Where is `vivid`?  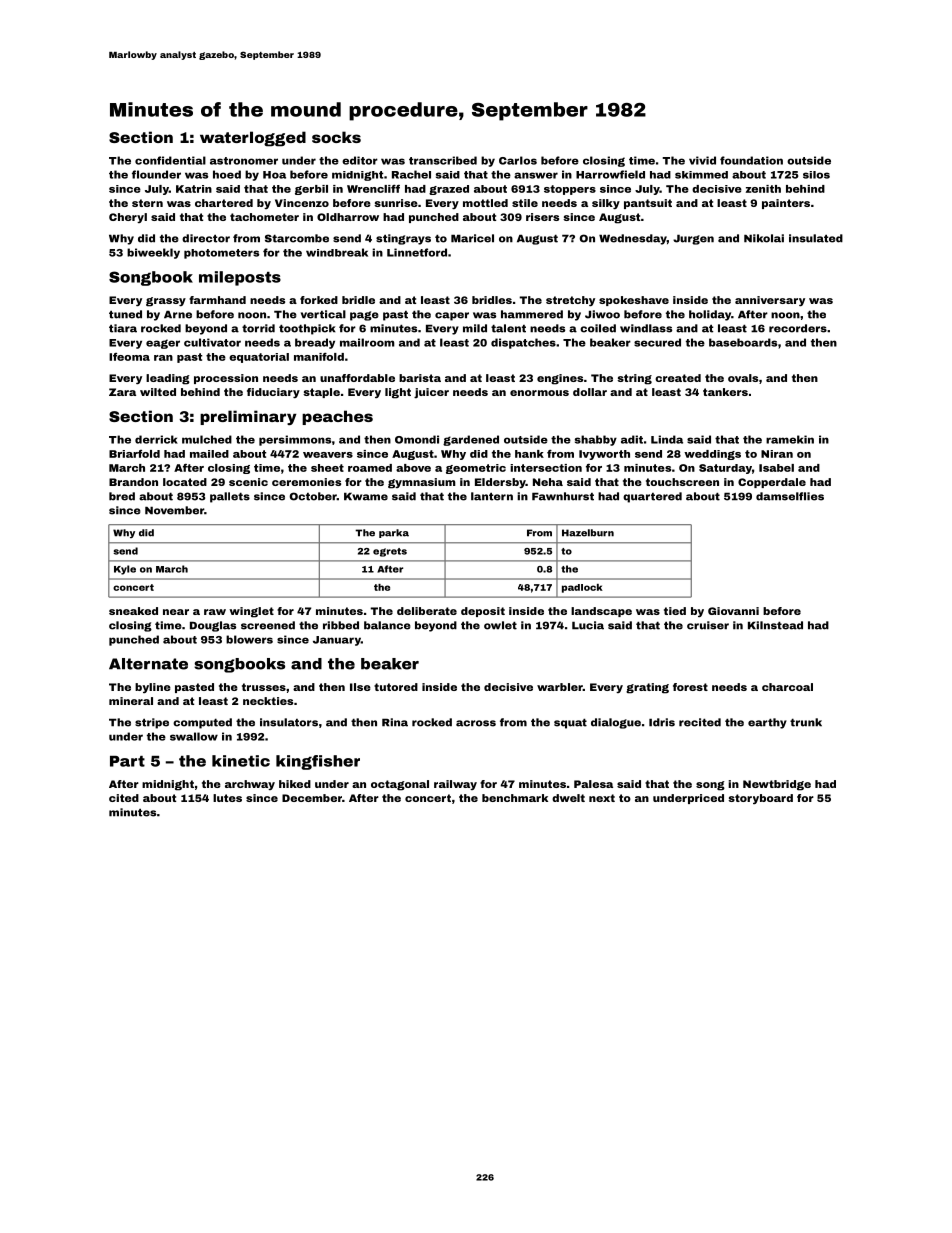 vivid is located at coordinates (702, 160).
